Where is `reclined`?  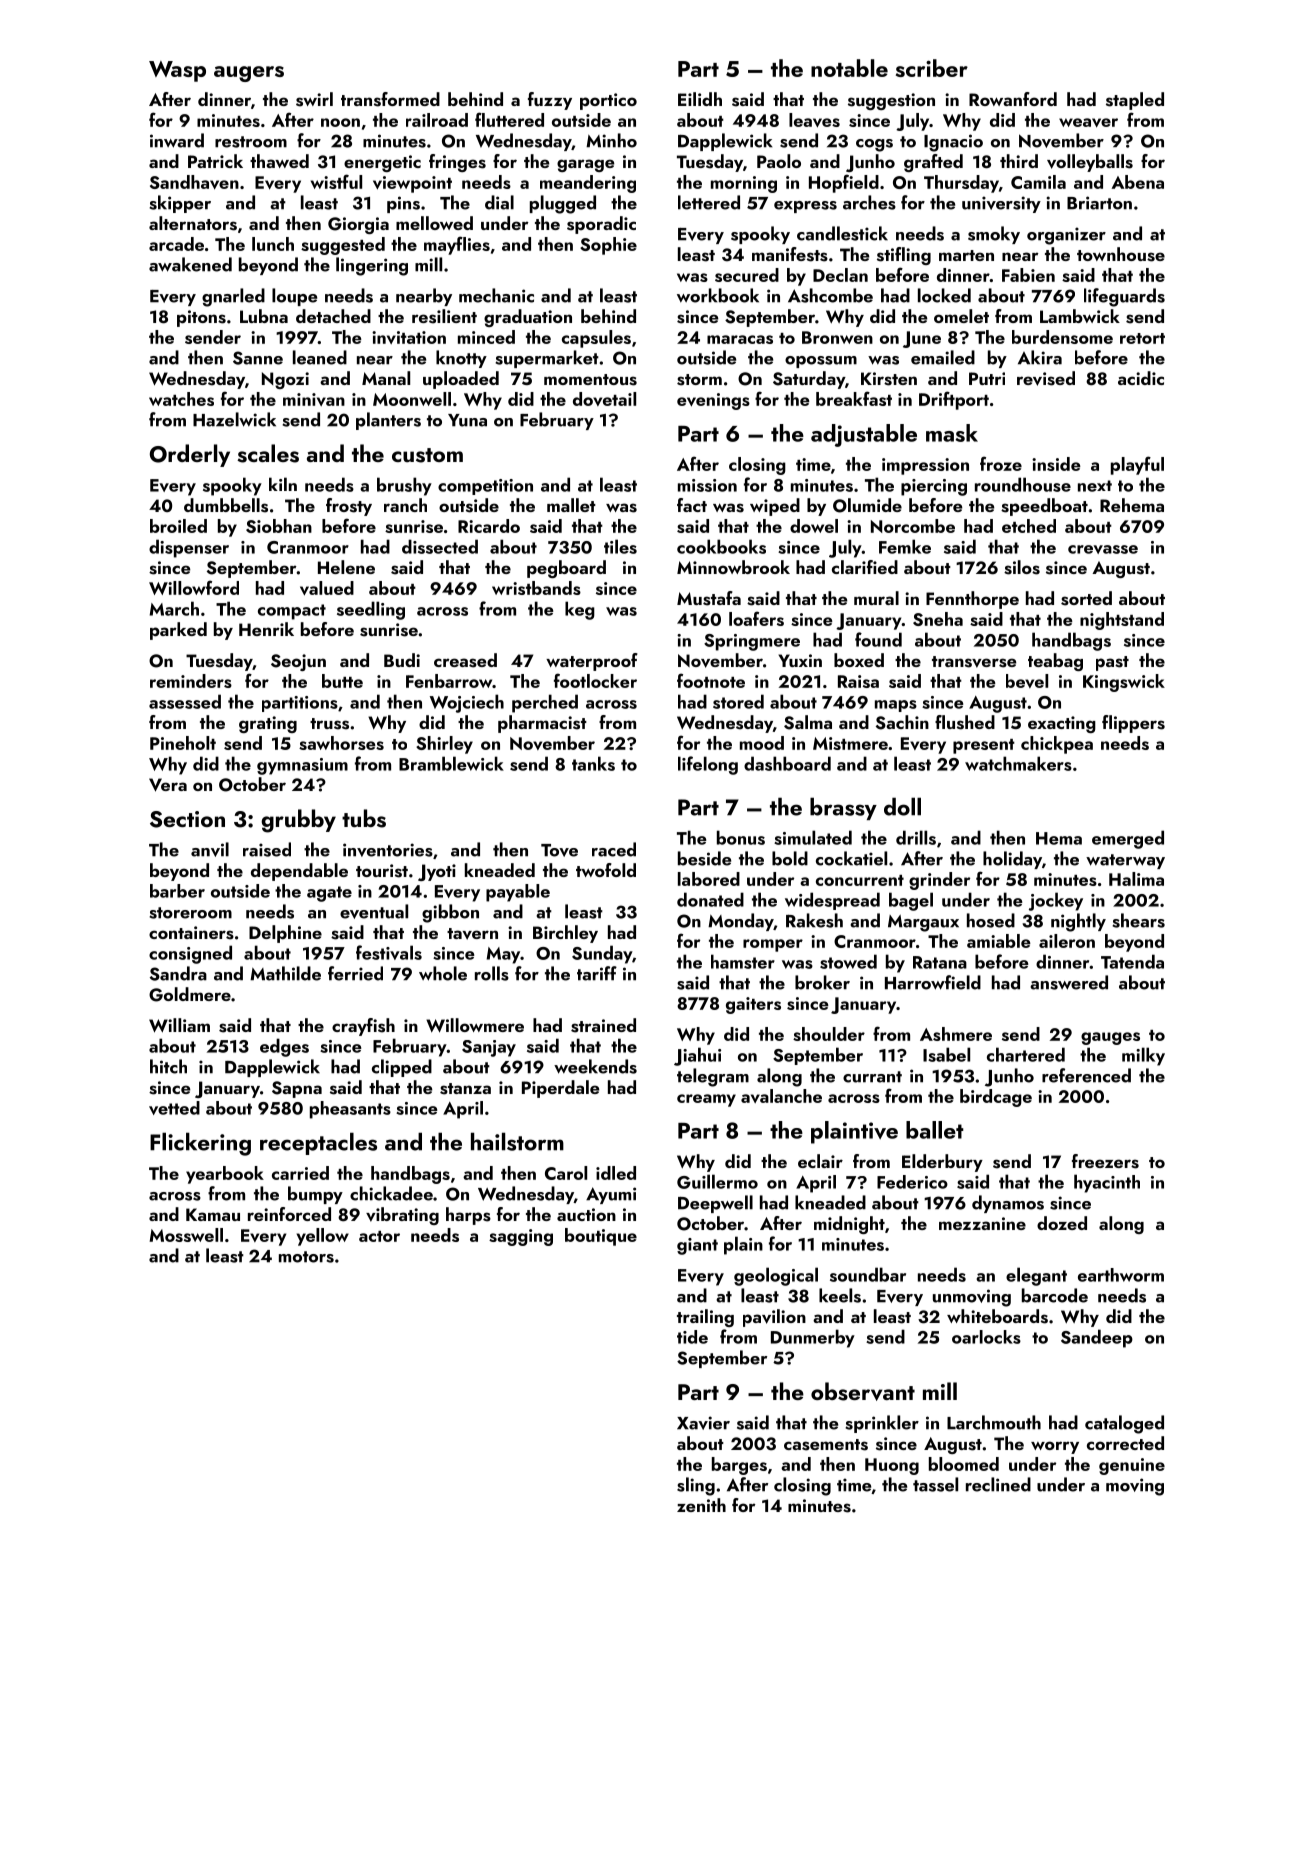 reclined is located at coordinates (998, 1484).
